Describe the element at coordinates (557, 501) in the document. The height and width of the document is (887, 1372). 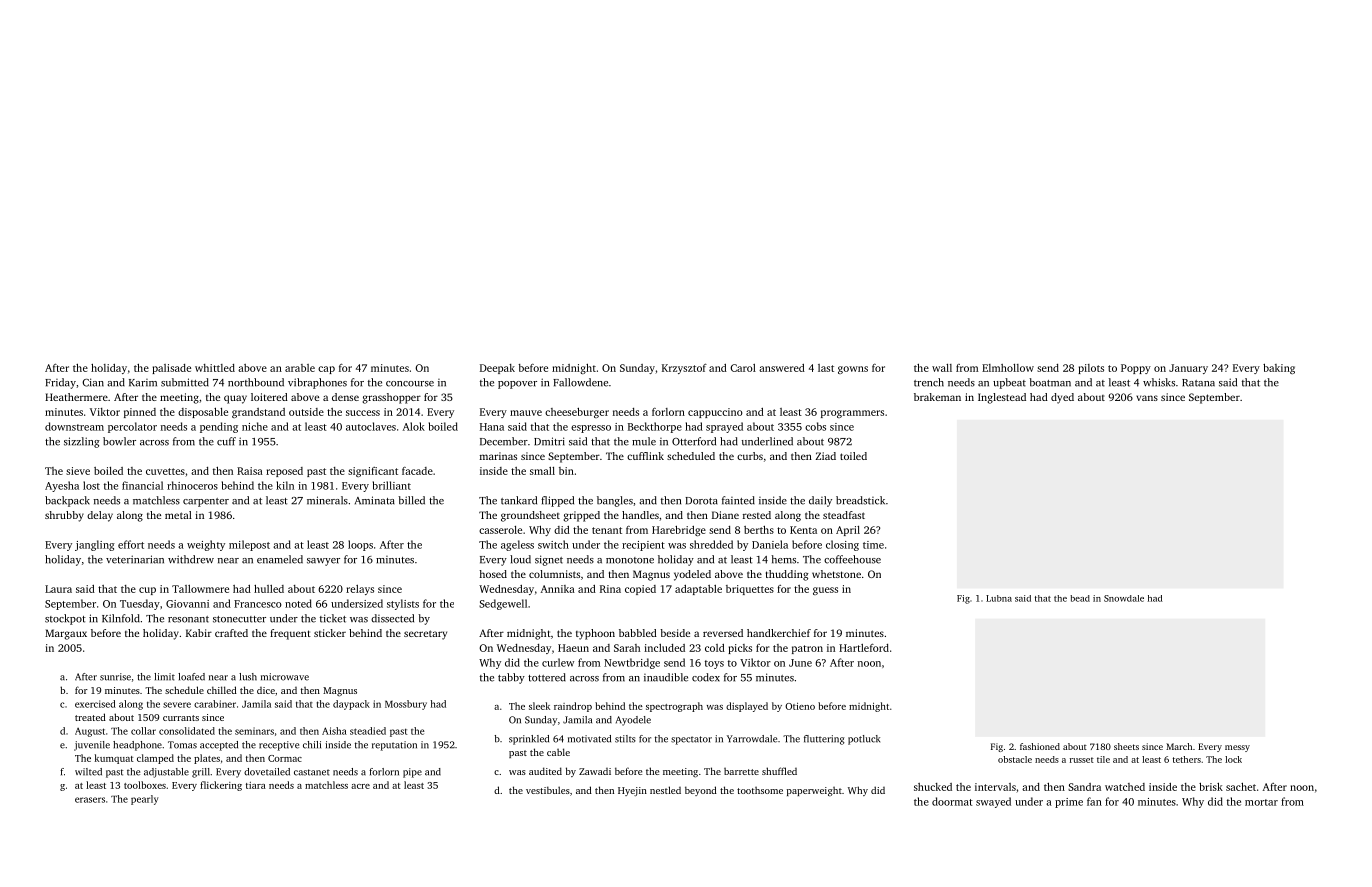
I see `flipped` at that location.
